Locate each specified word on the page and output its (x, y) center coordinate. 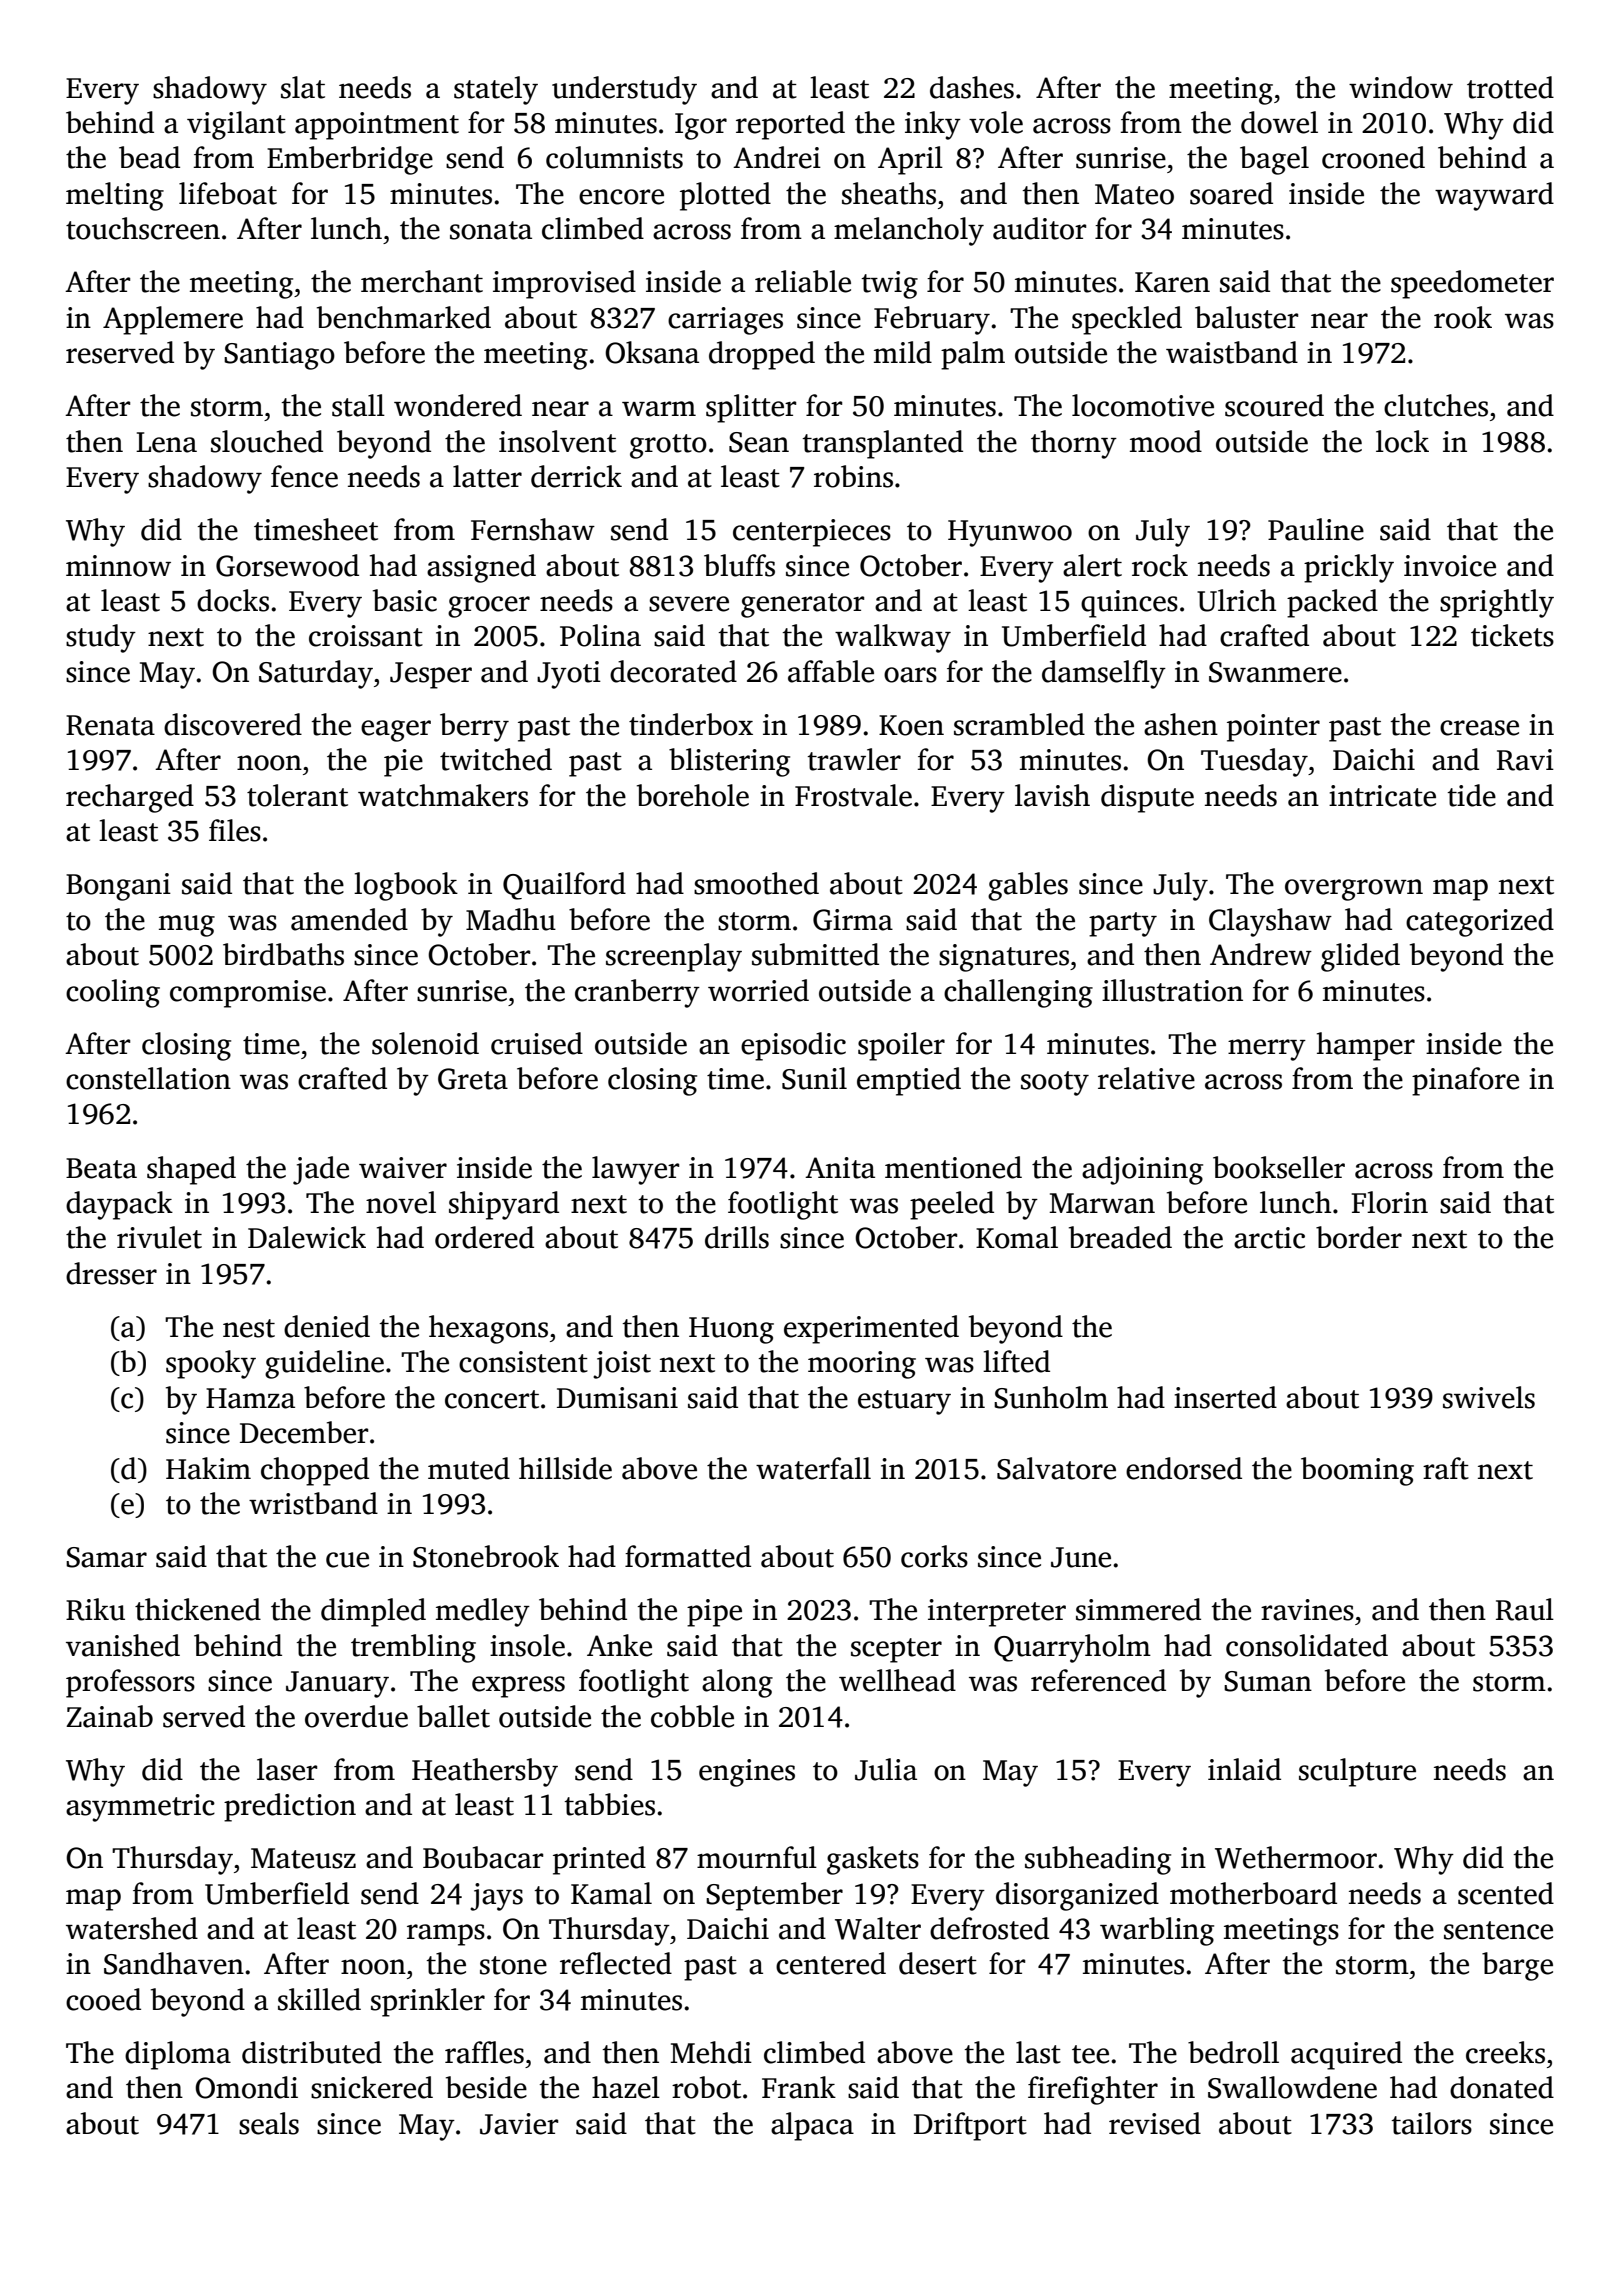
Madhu (511, 919)
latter (487, 476)
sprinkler (428, 2002)
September (774, 1896)
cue (347, 1560)
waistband (1232, 352)
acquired (1346, 2055)
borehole (693, 795)
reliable (803, 281)
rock (1160, 565)
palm (973, 355)
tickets (1512, 635)
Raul (1525, 1609)
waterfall (813, 1468)
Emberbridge (350, 160)
